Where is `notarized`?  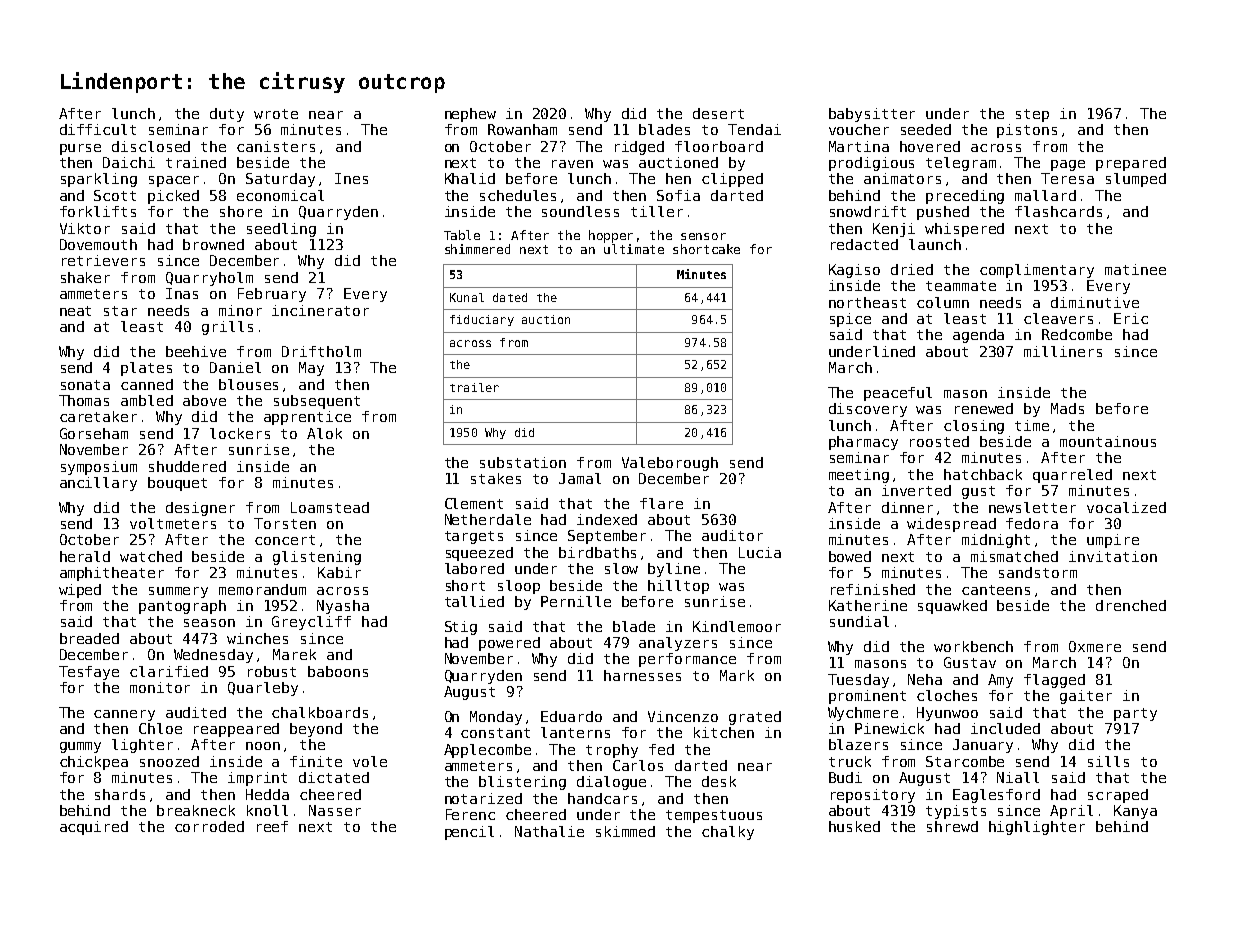 notarized is located at coordinates (483, 798).
